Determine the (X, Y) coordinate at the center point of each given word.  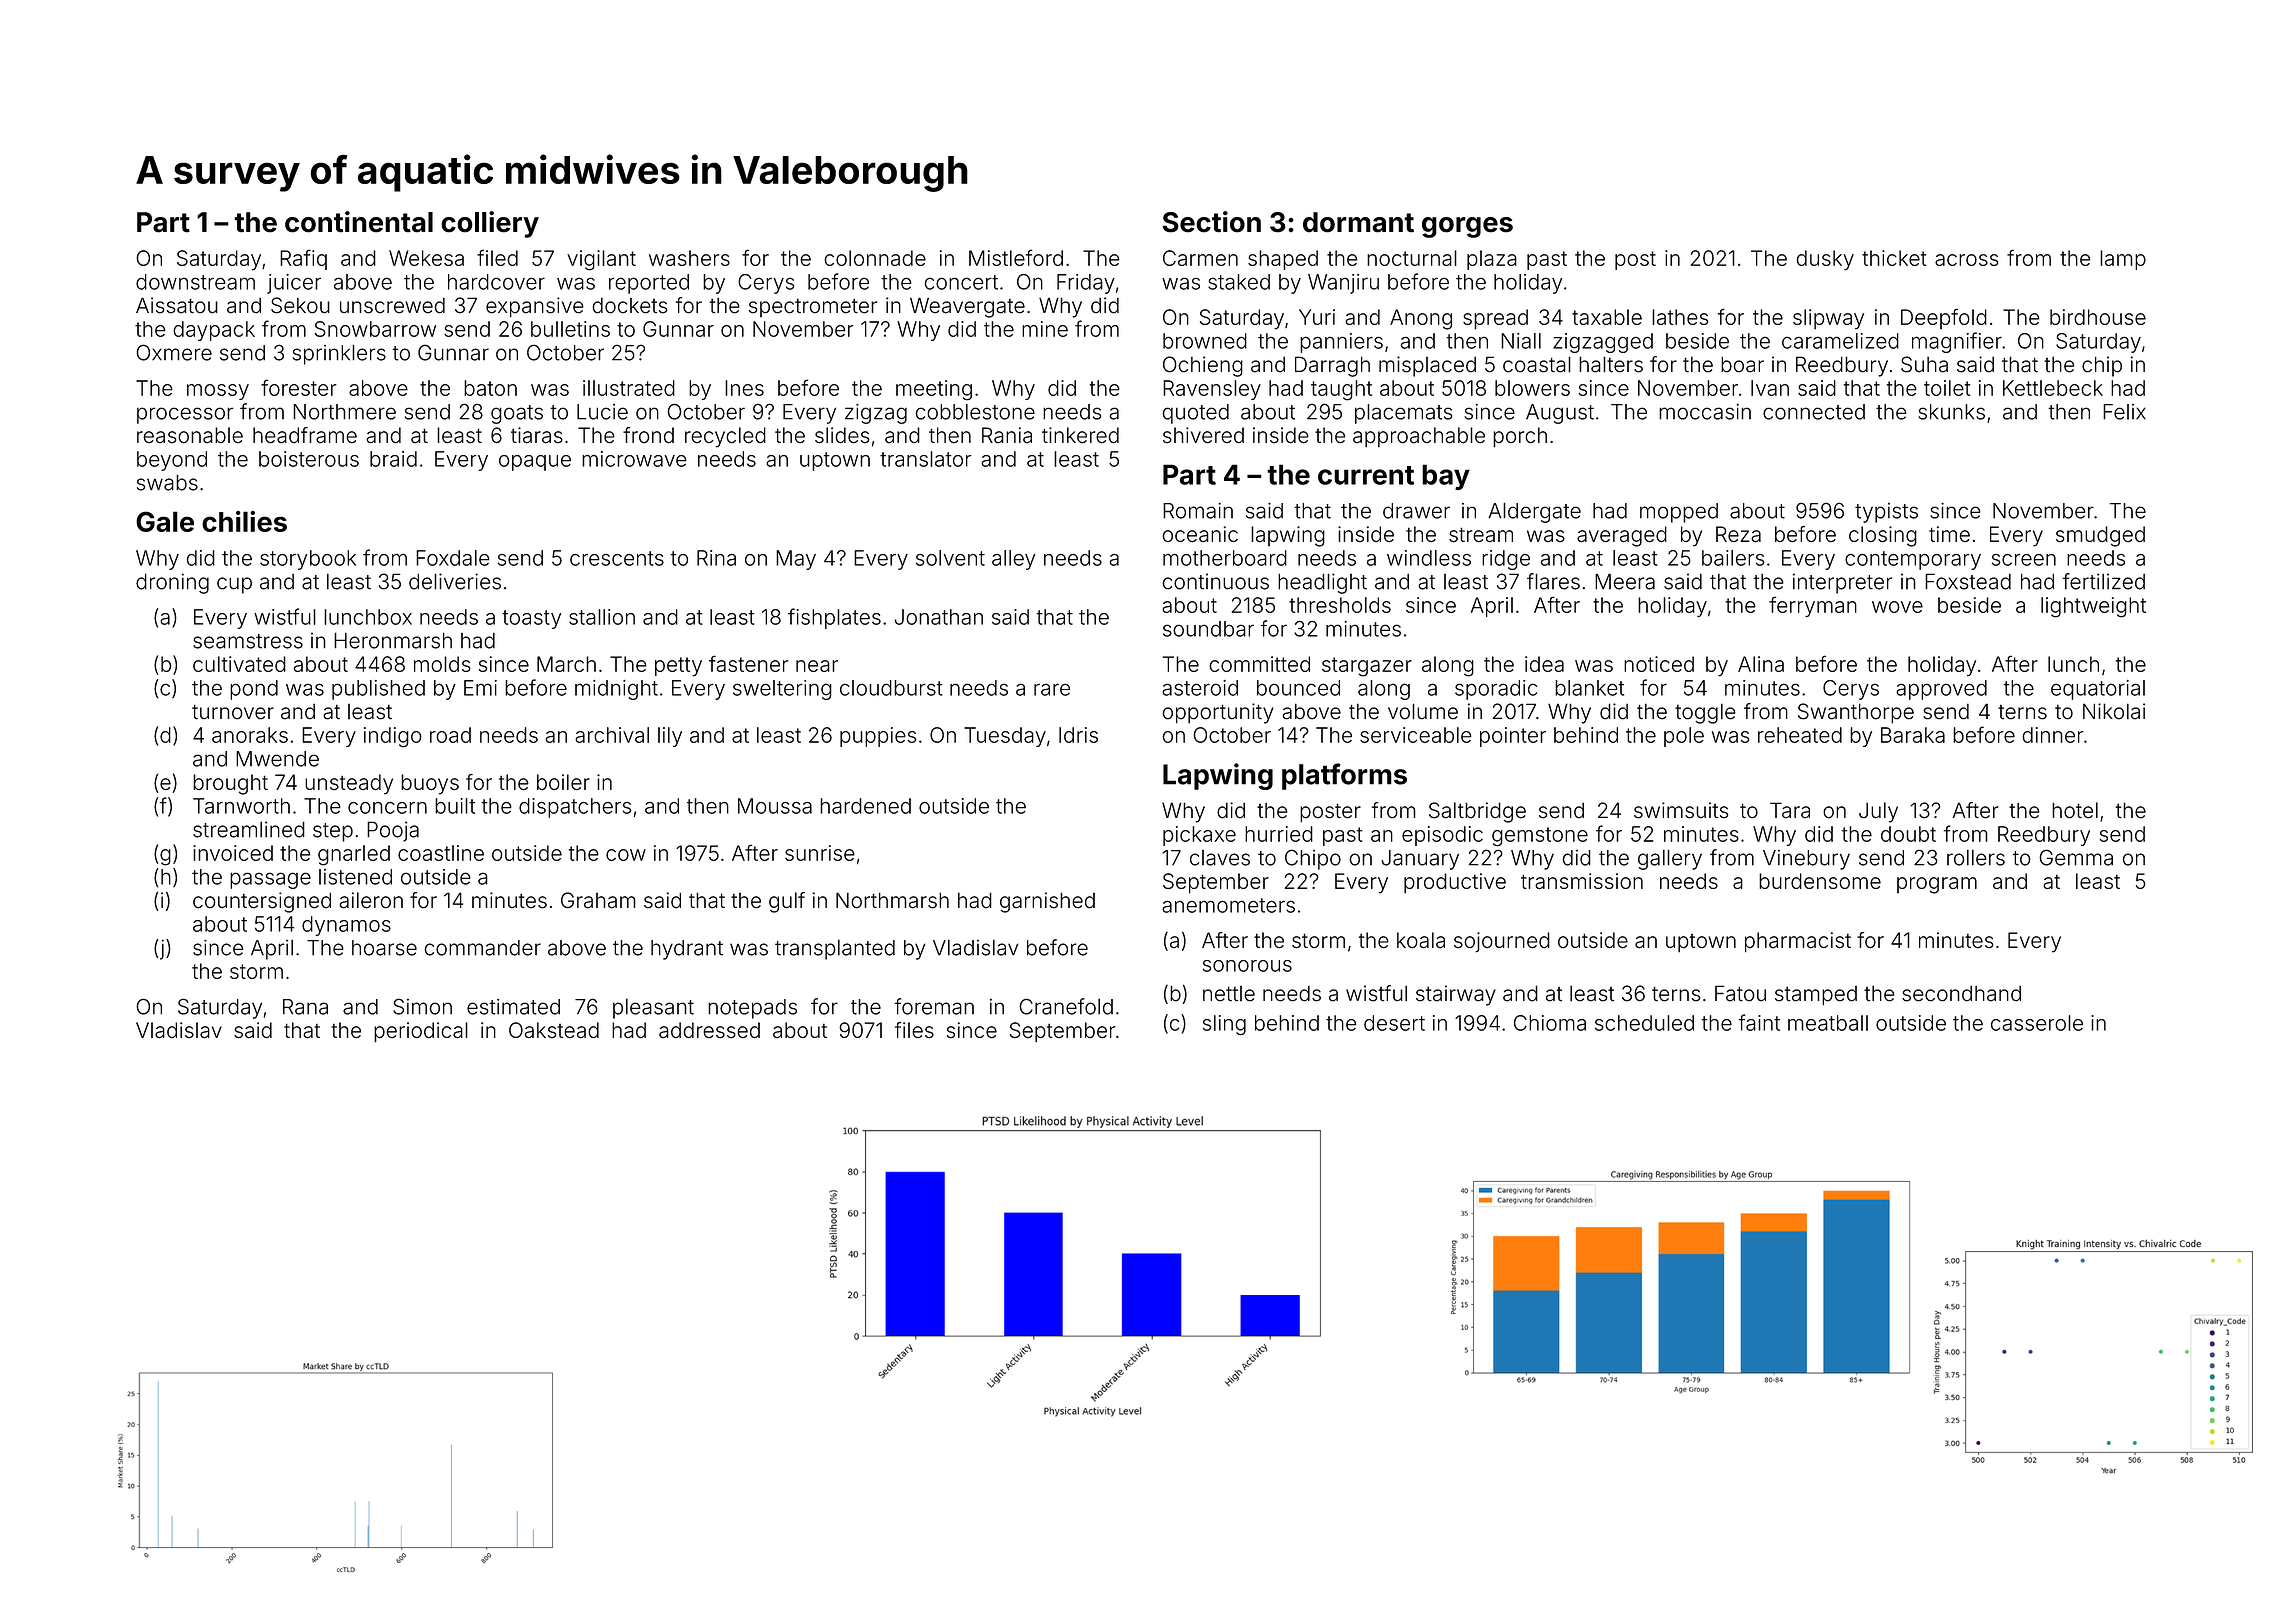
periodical (421, 1032)
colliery (490, 224)
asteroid (1200, 688)
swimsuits (1681, 810)
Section (1212, 222)
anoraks (250, 735)
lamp (2123, 260)
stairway (1456, 995)
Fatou (1740, 993)
